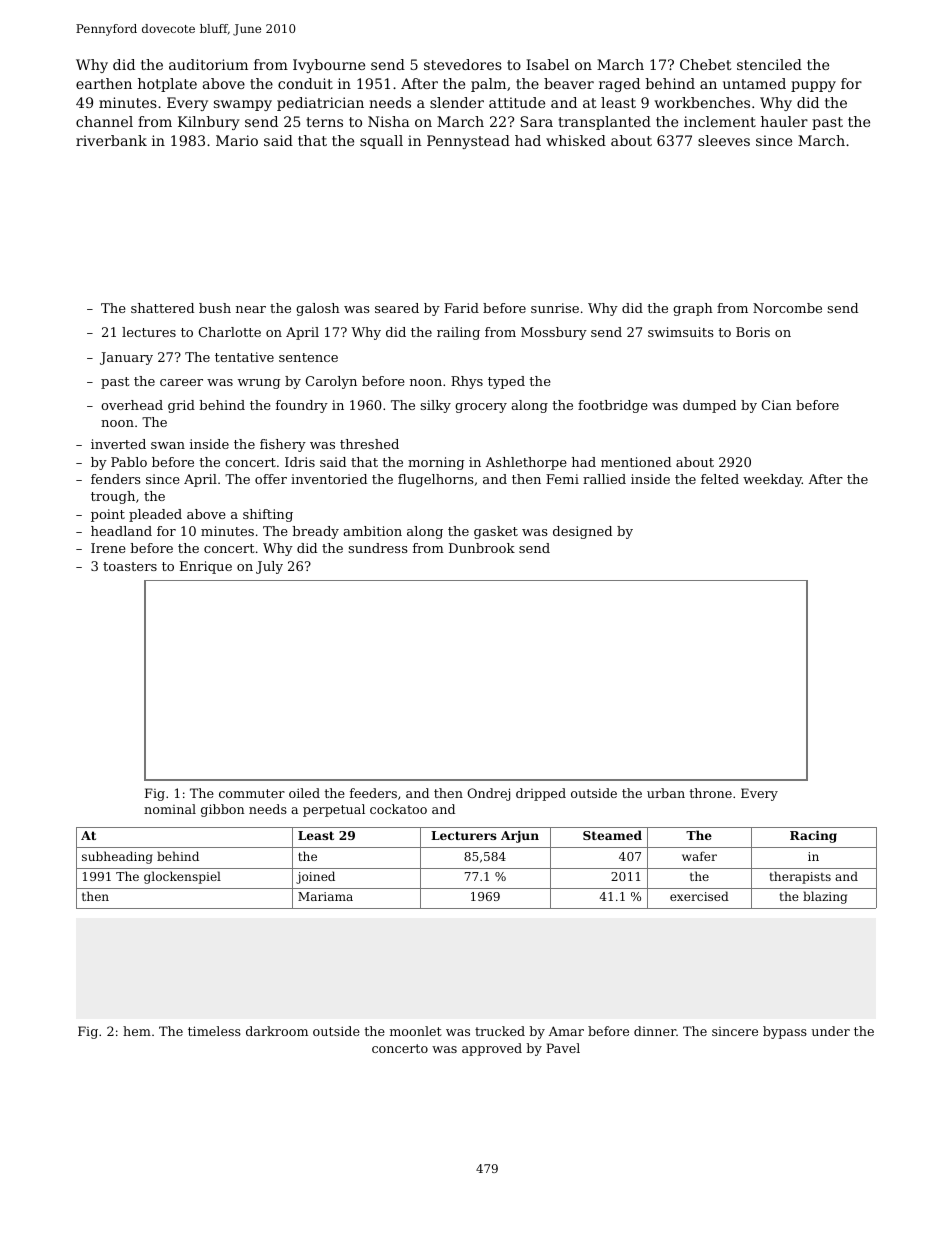 The height and width of the image is (1233, 952). Describe the element at coordinates (547, 64) in the image. I see `Isabel` at that location.
